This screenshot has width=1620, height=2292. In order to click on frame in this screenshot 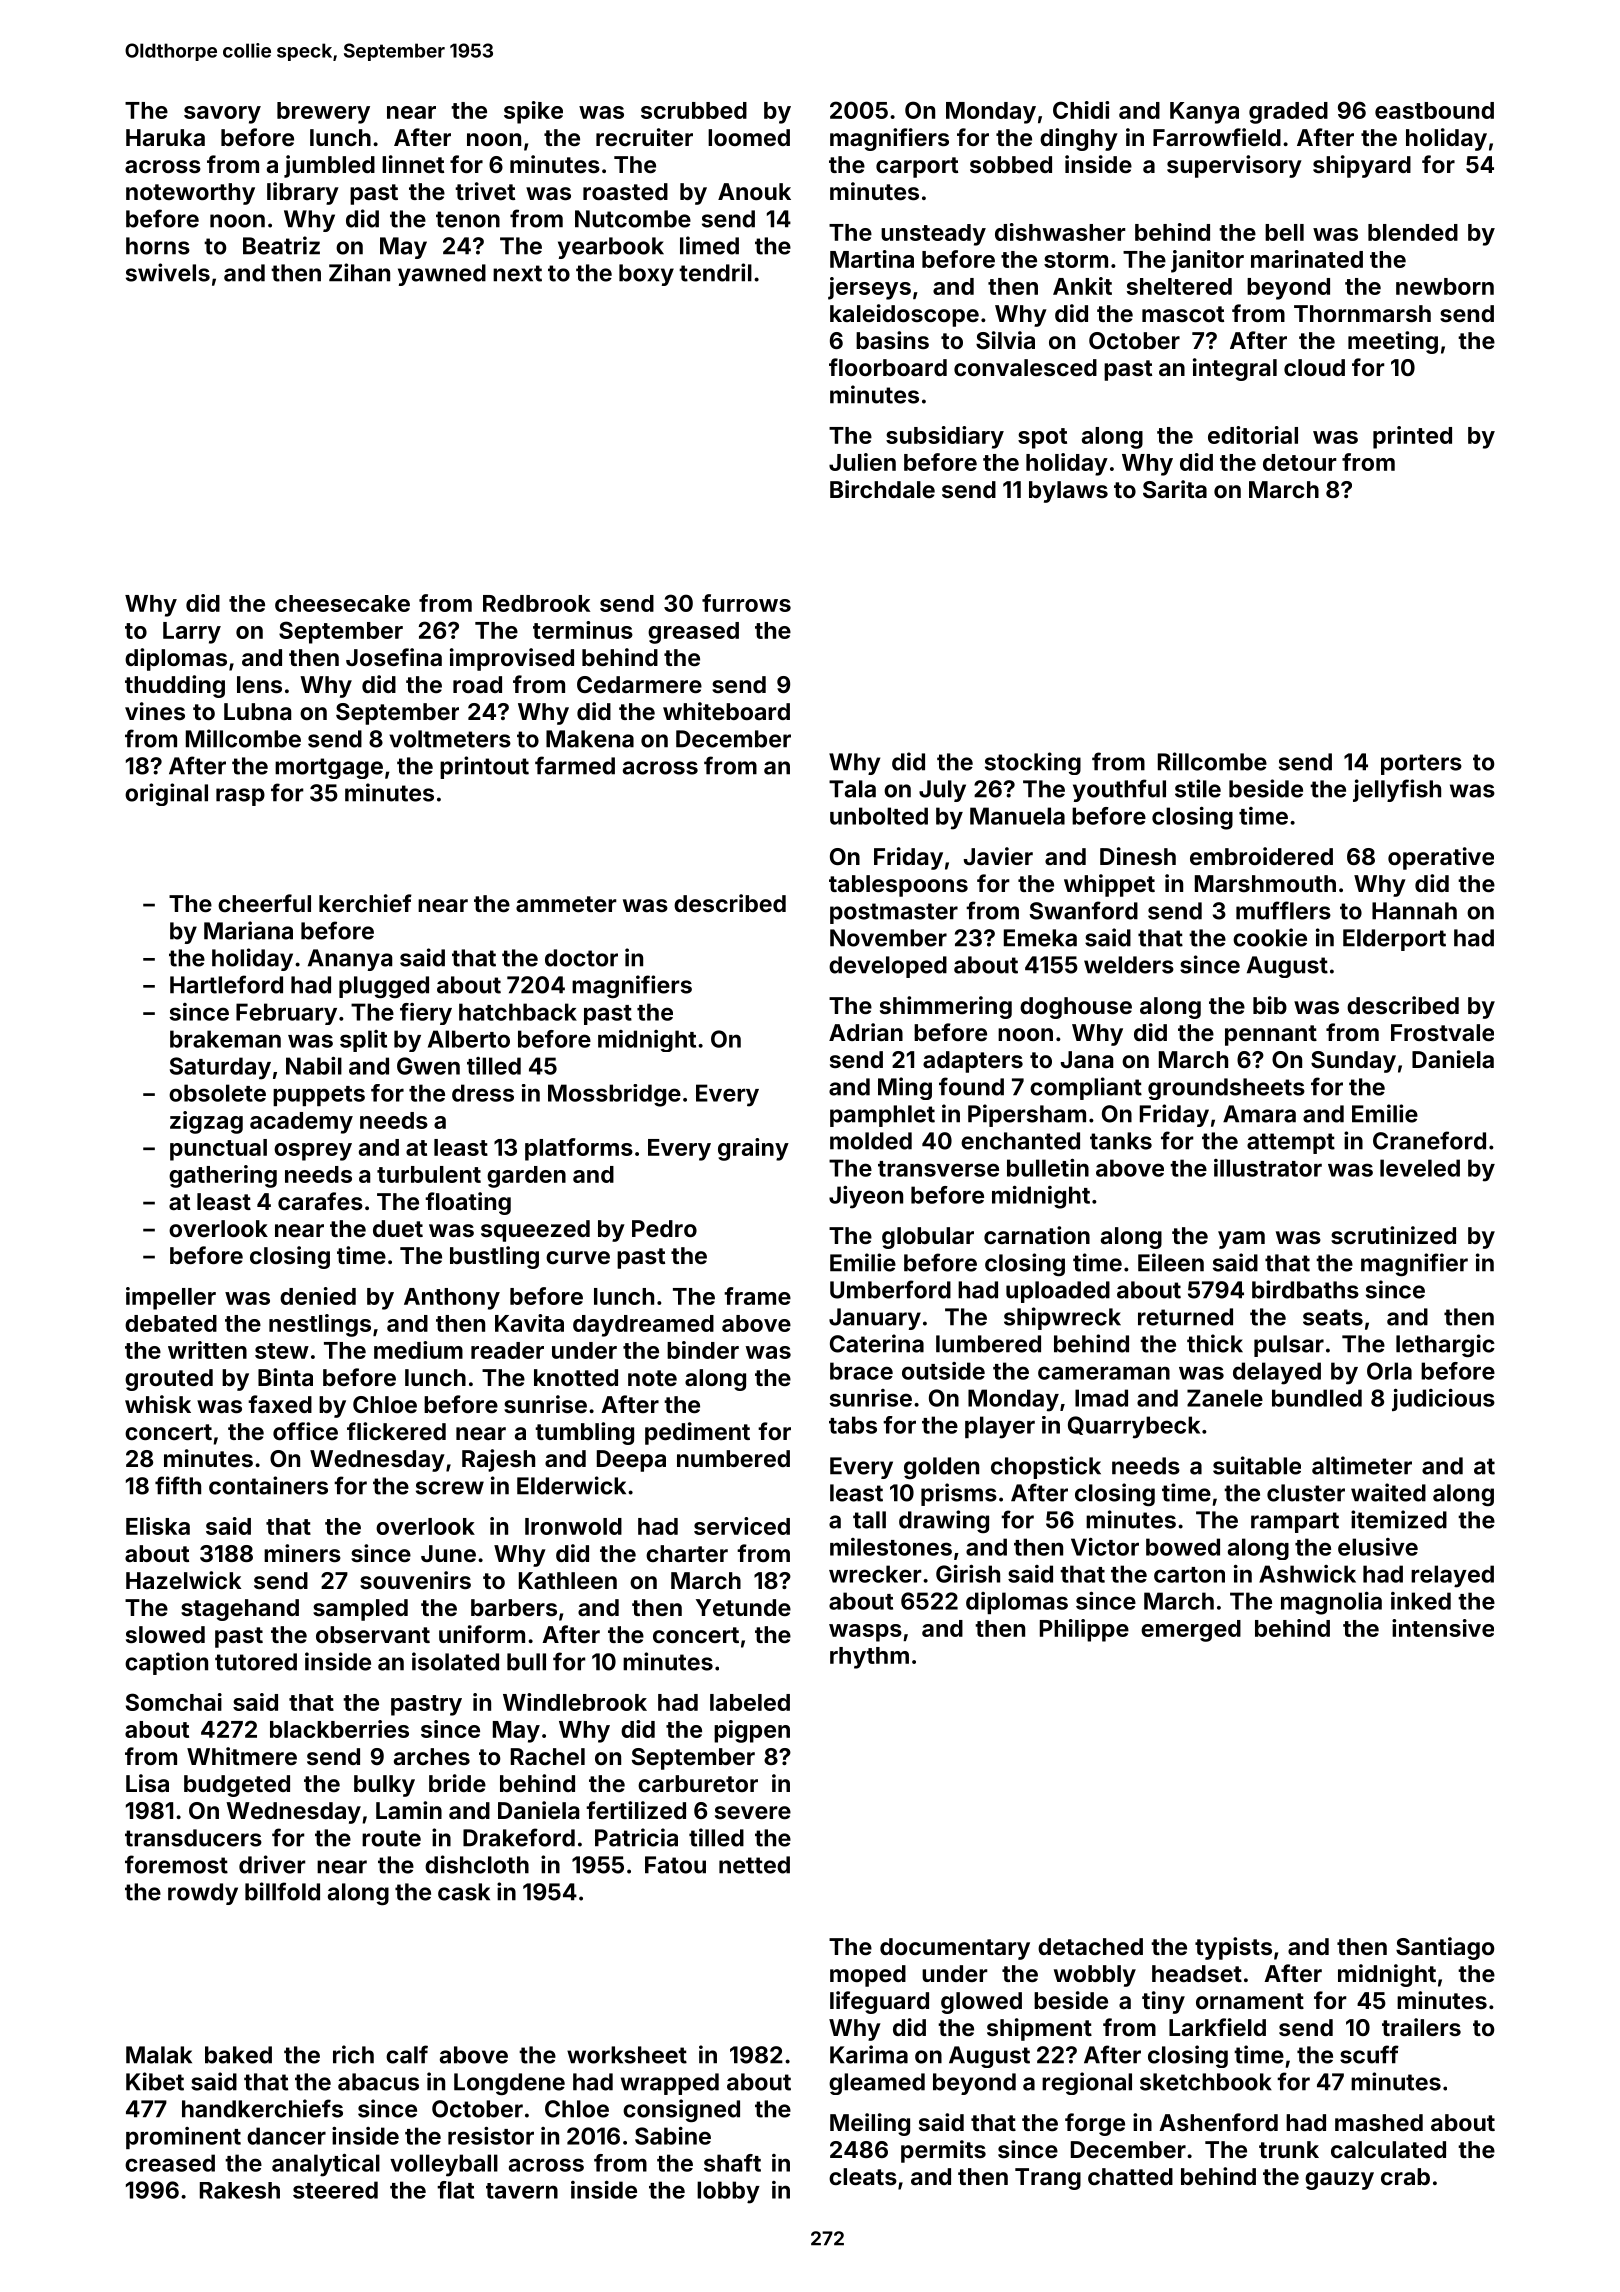, I will do `click(757, 1296)`.
